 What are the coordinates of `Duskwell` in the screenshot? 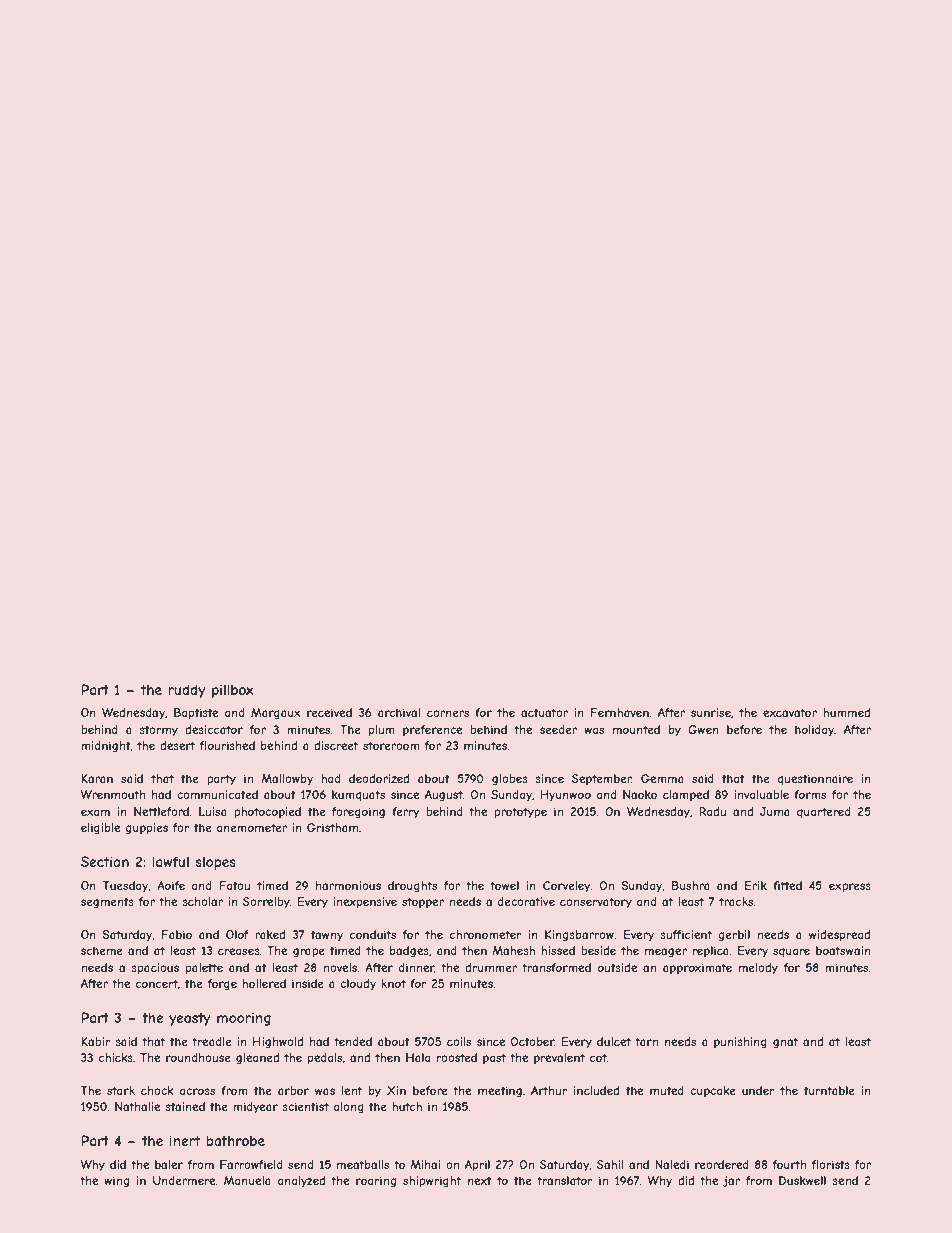 It's located at (802, 1180).
